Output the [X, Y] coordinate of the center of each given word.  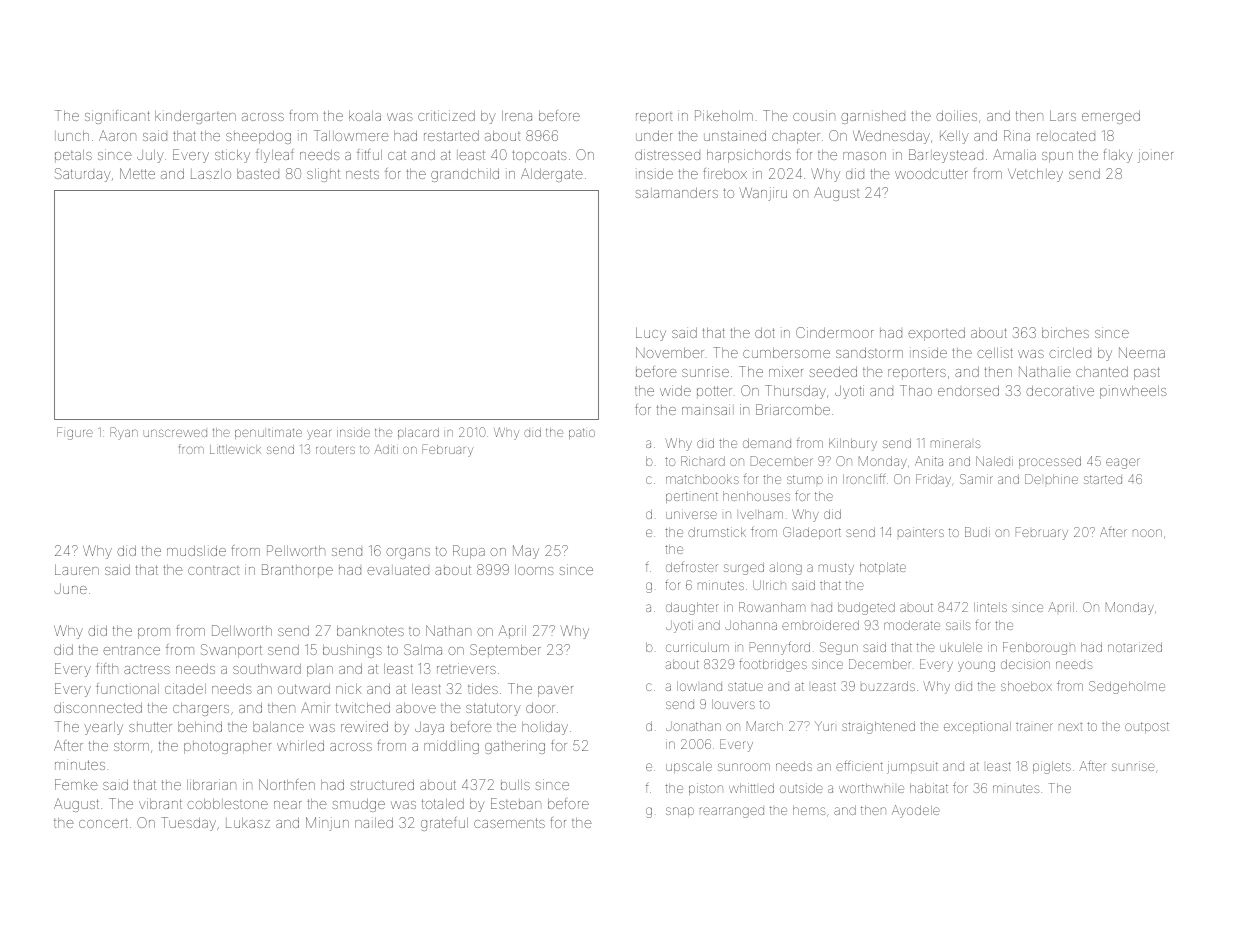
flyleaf [275, 156]
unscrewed [175, 433]
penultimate [268, 433]
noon [1147, 533]
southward [267, 669]
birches [1065, 332]
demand [767, 443]
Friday [933, 480]
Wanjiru [763, 194]
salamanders [676, 193]
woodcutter [931, 174]
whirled [300, 745]
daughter [692, 608]
